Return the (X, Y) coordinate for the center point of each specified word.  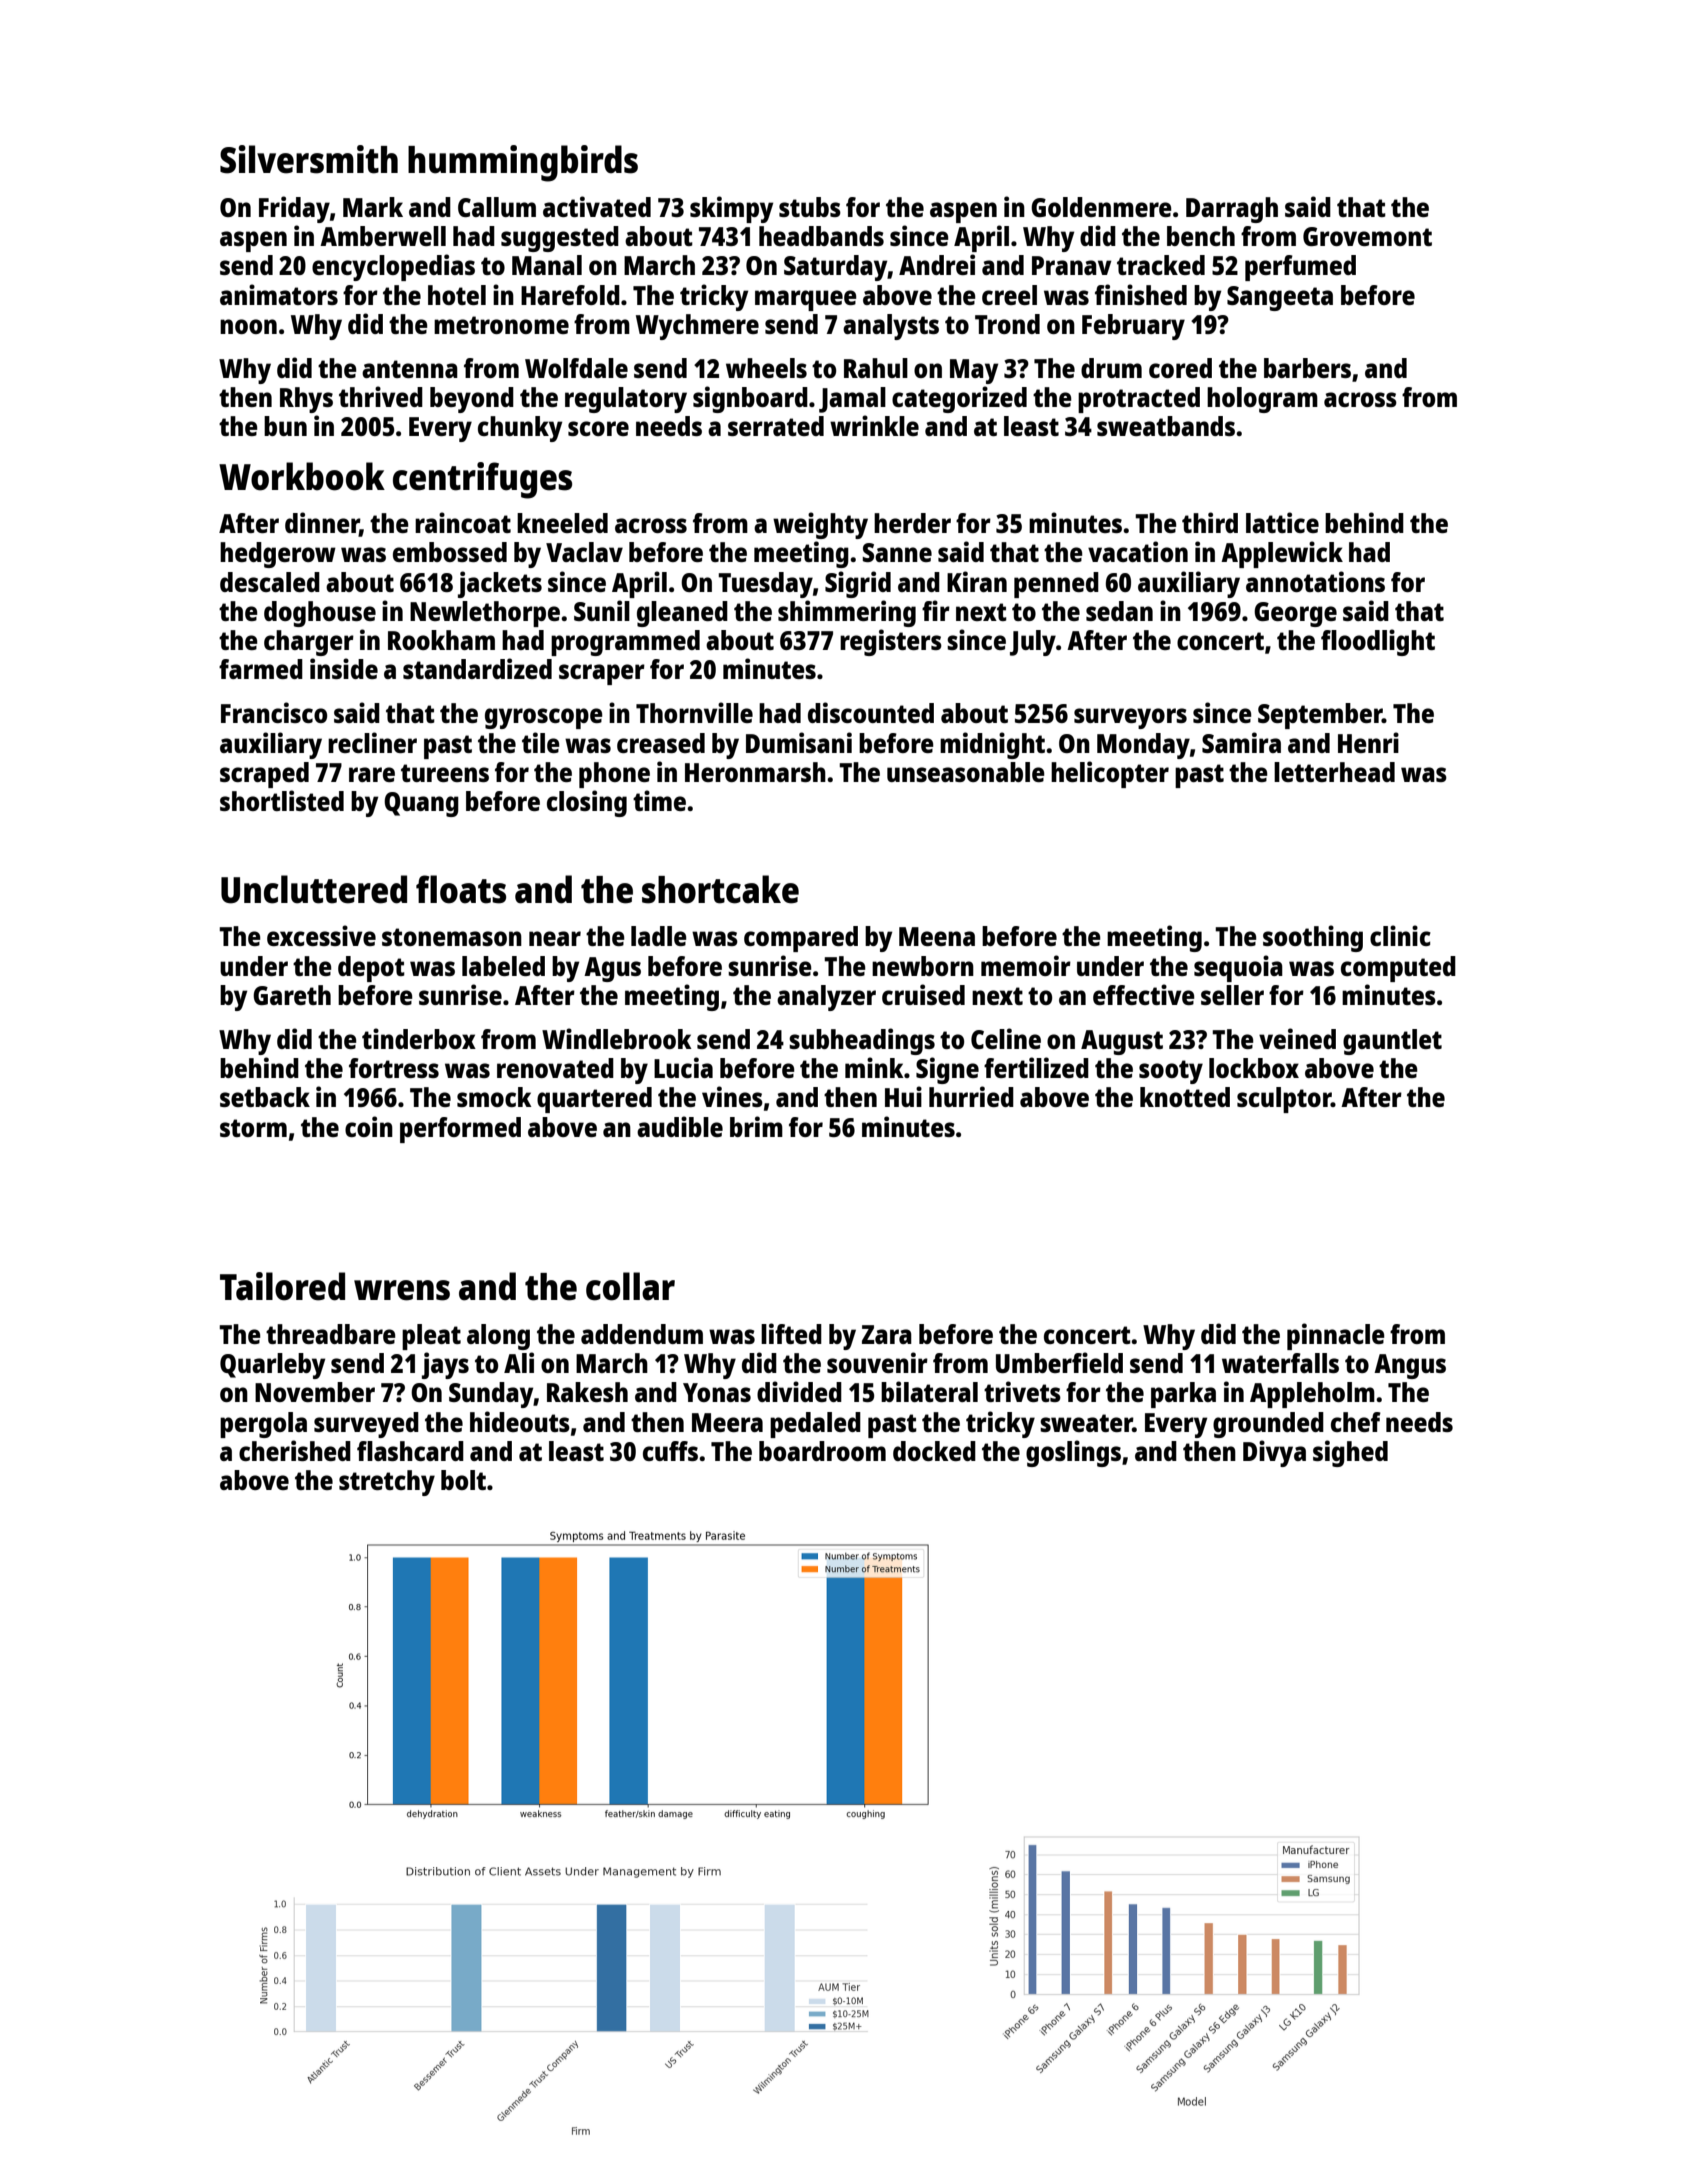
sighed (1350, 1453)
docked (934, 1451)
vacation (1138, 551)
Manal (547, 265)
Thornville (694, 712)
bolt (463, 1480)
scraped (264, 775)
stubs (810, 207)
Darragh (1232, 210)
